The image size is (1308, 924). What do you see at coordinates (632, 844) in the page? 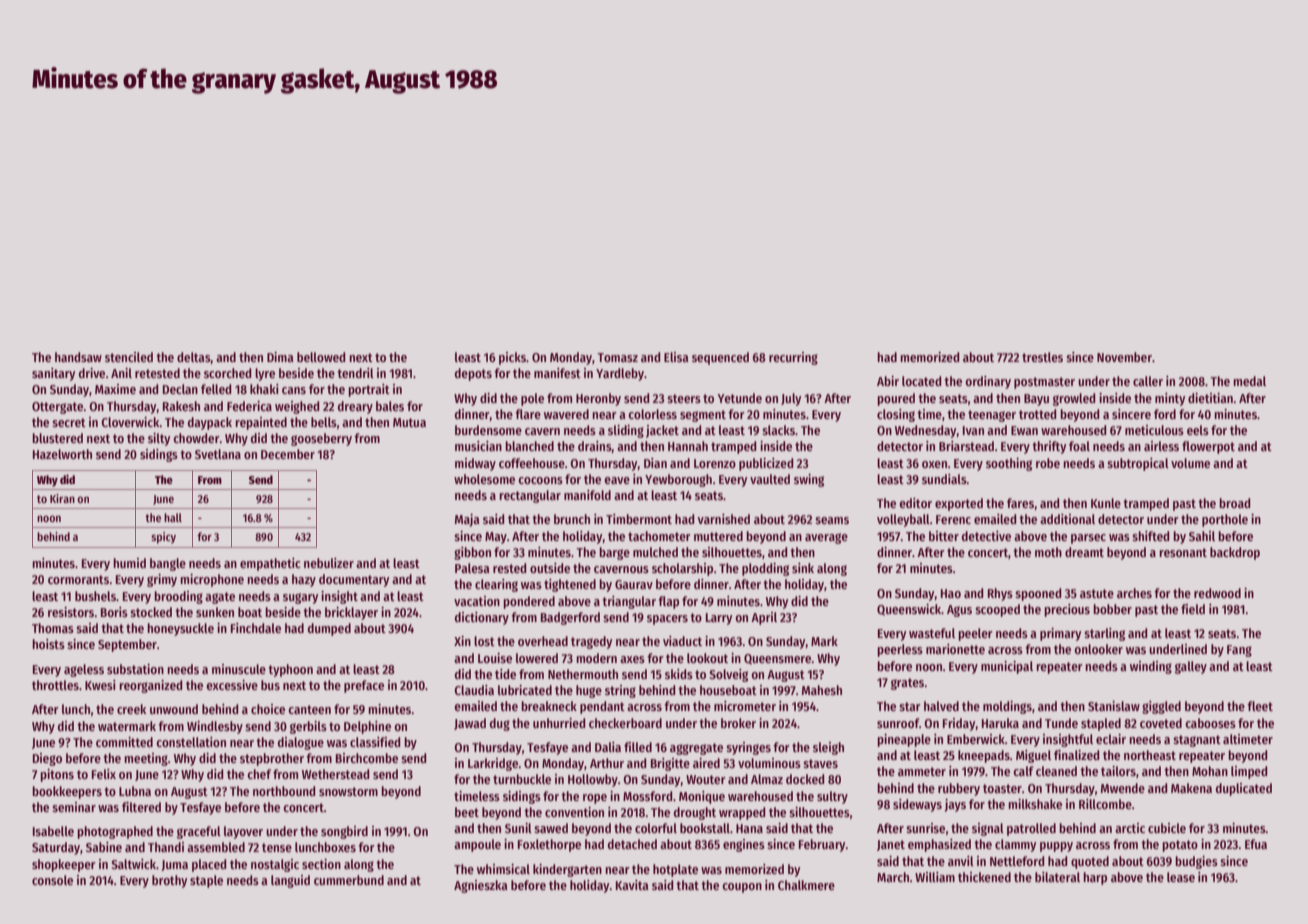
I see `detached` at bounding box center [632, 844].
